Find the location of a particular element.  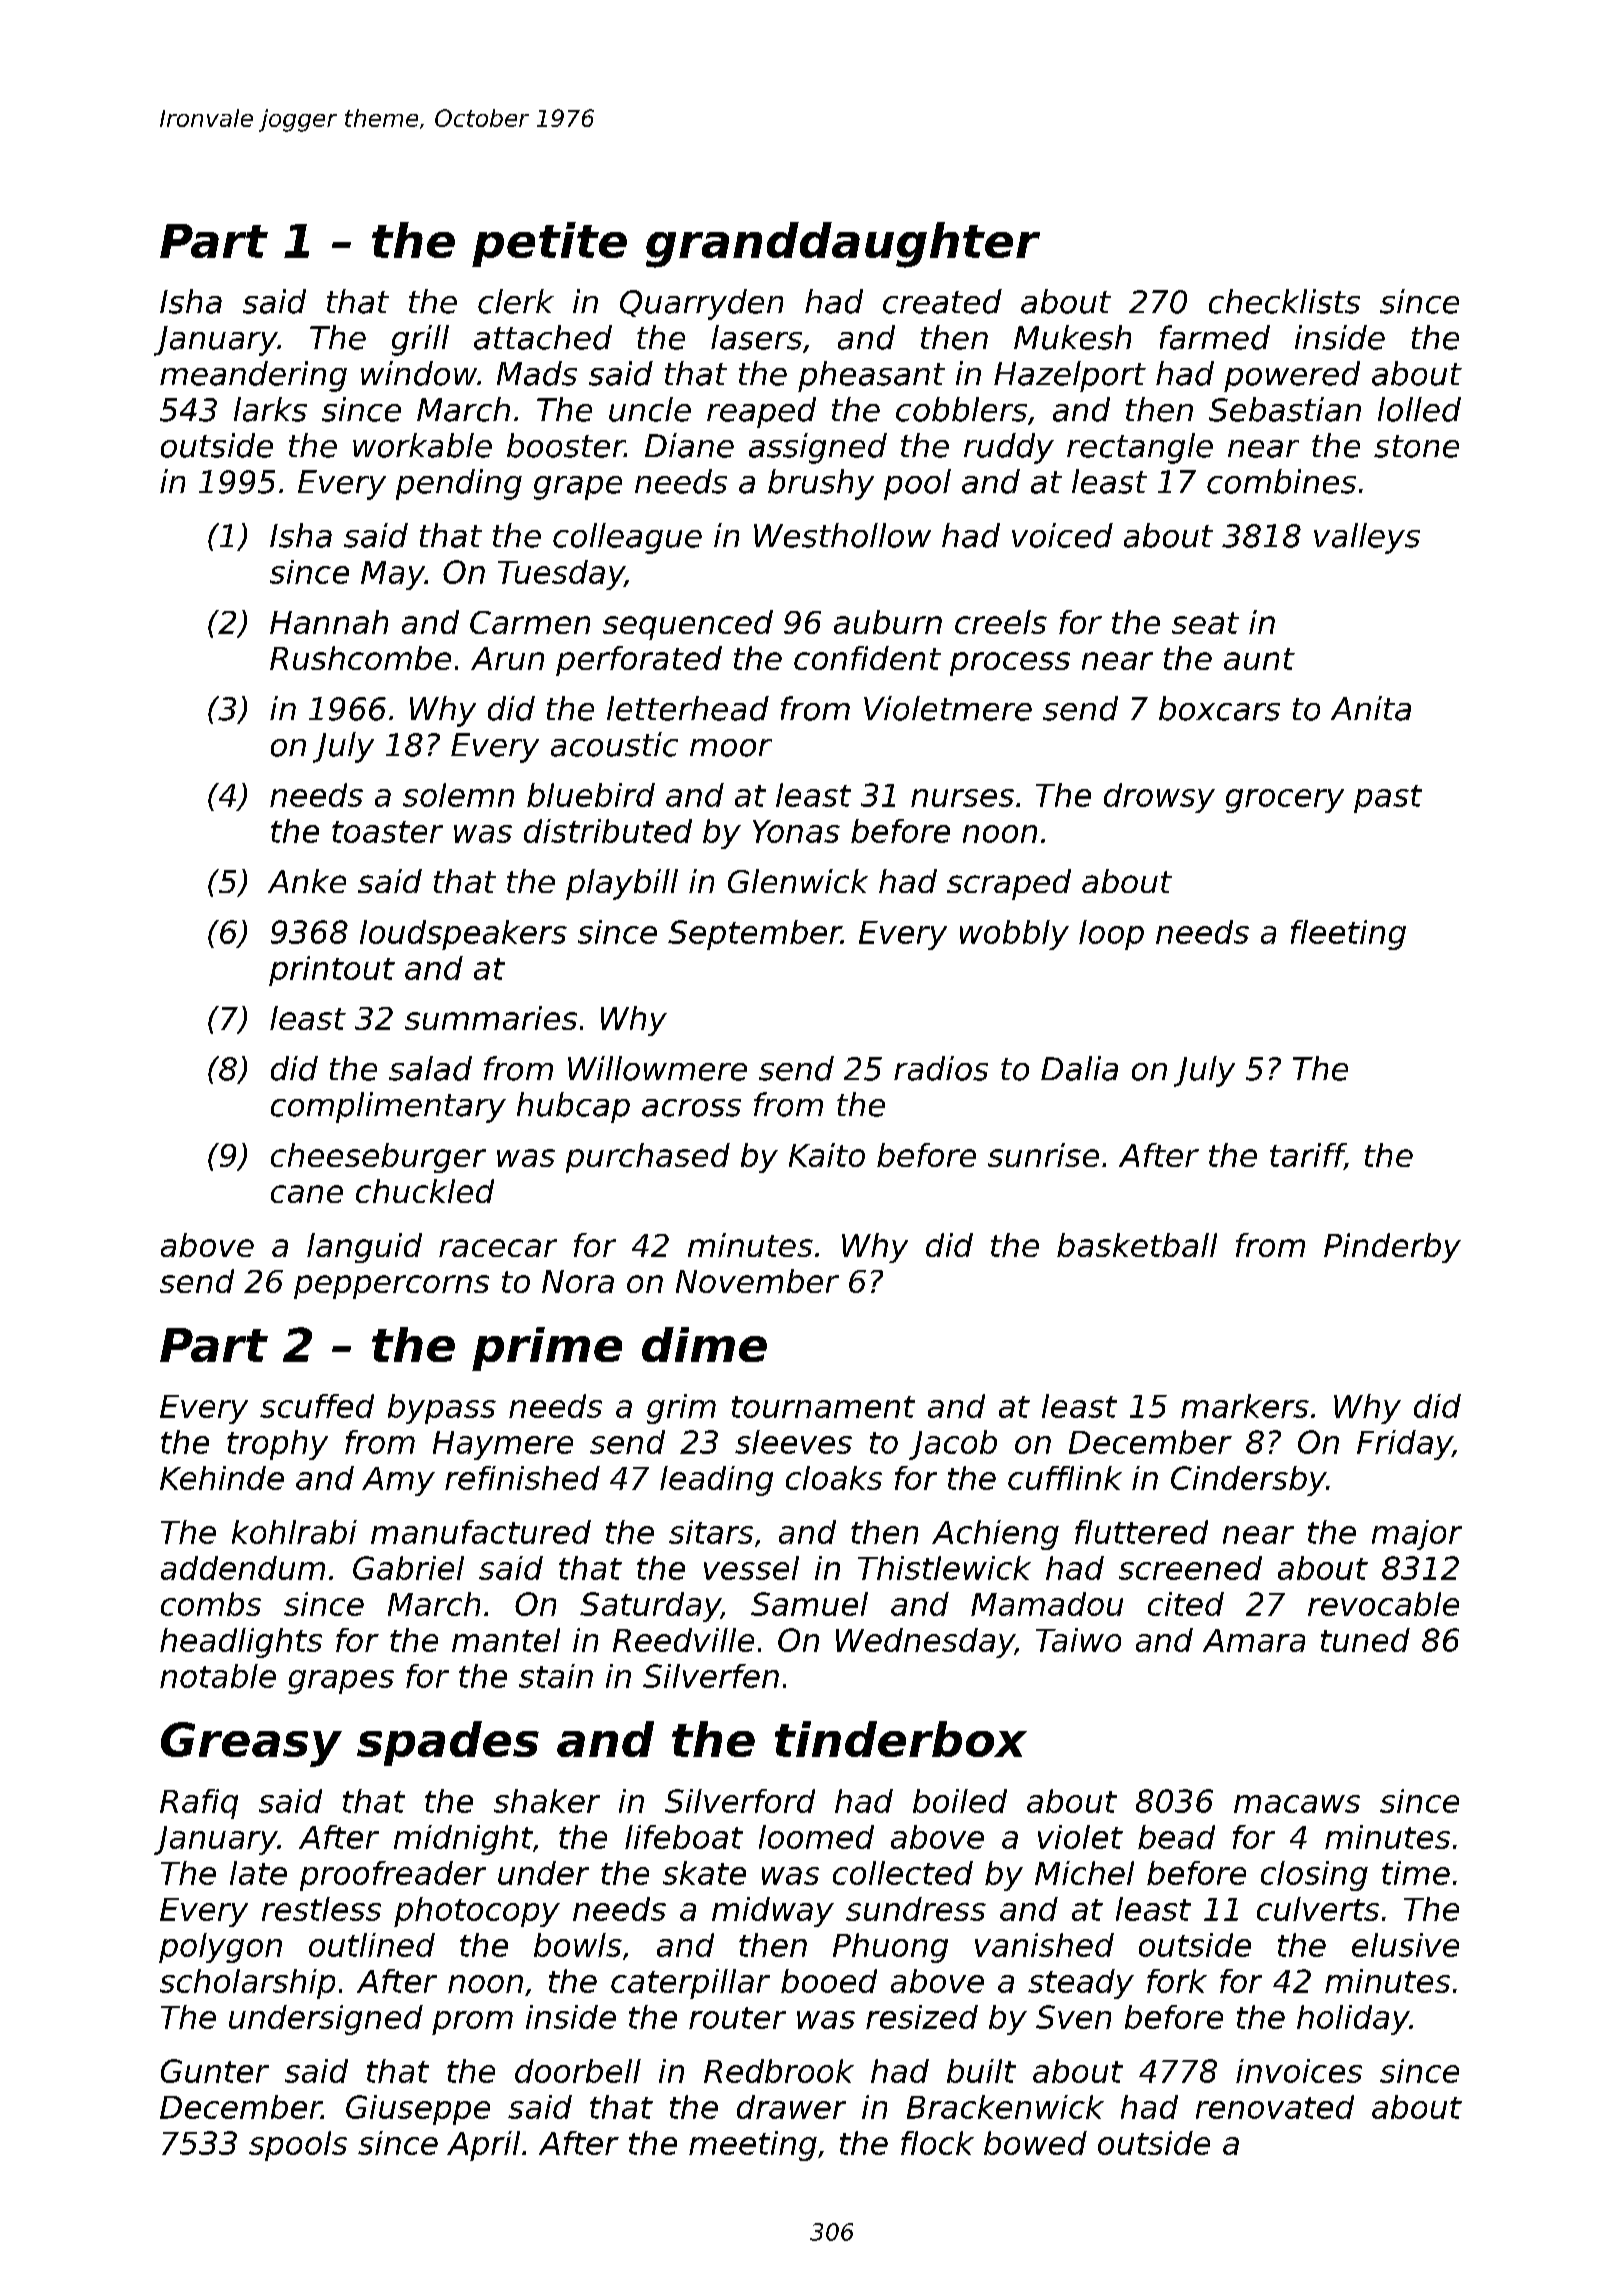

Hannah is located at coordinates (329, 622).
